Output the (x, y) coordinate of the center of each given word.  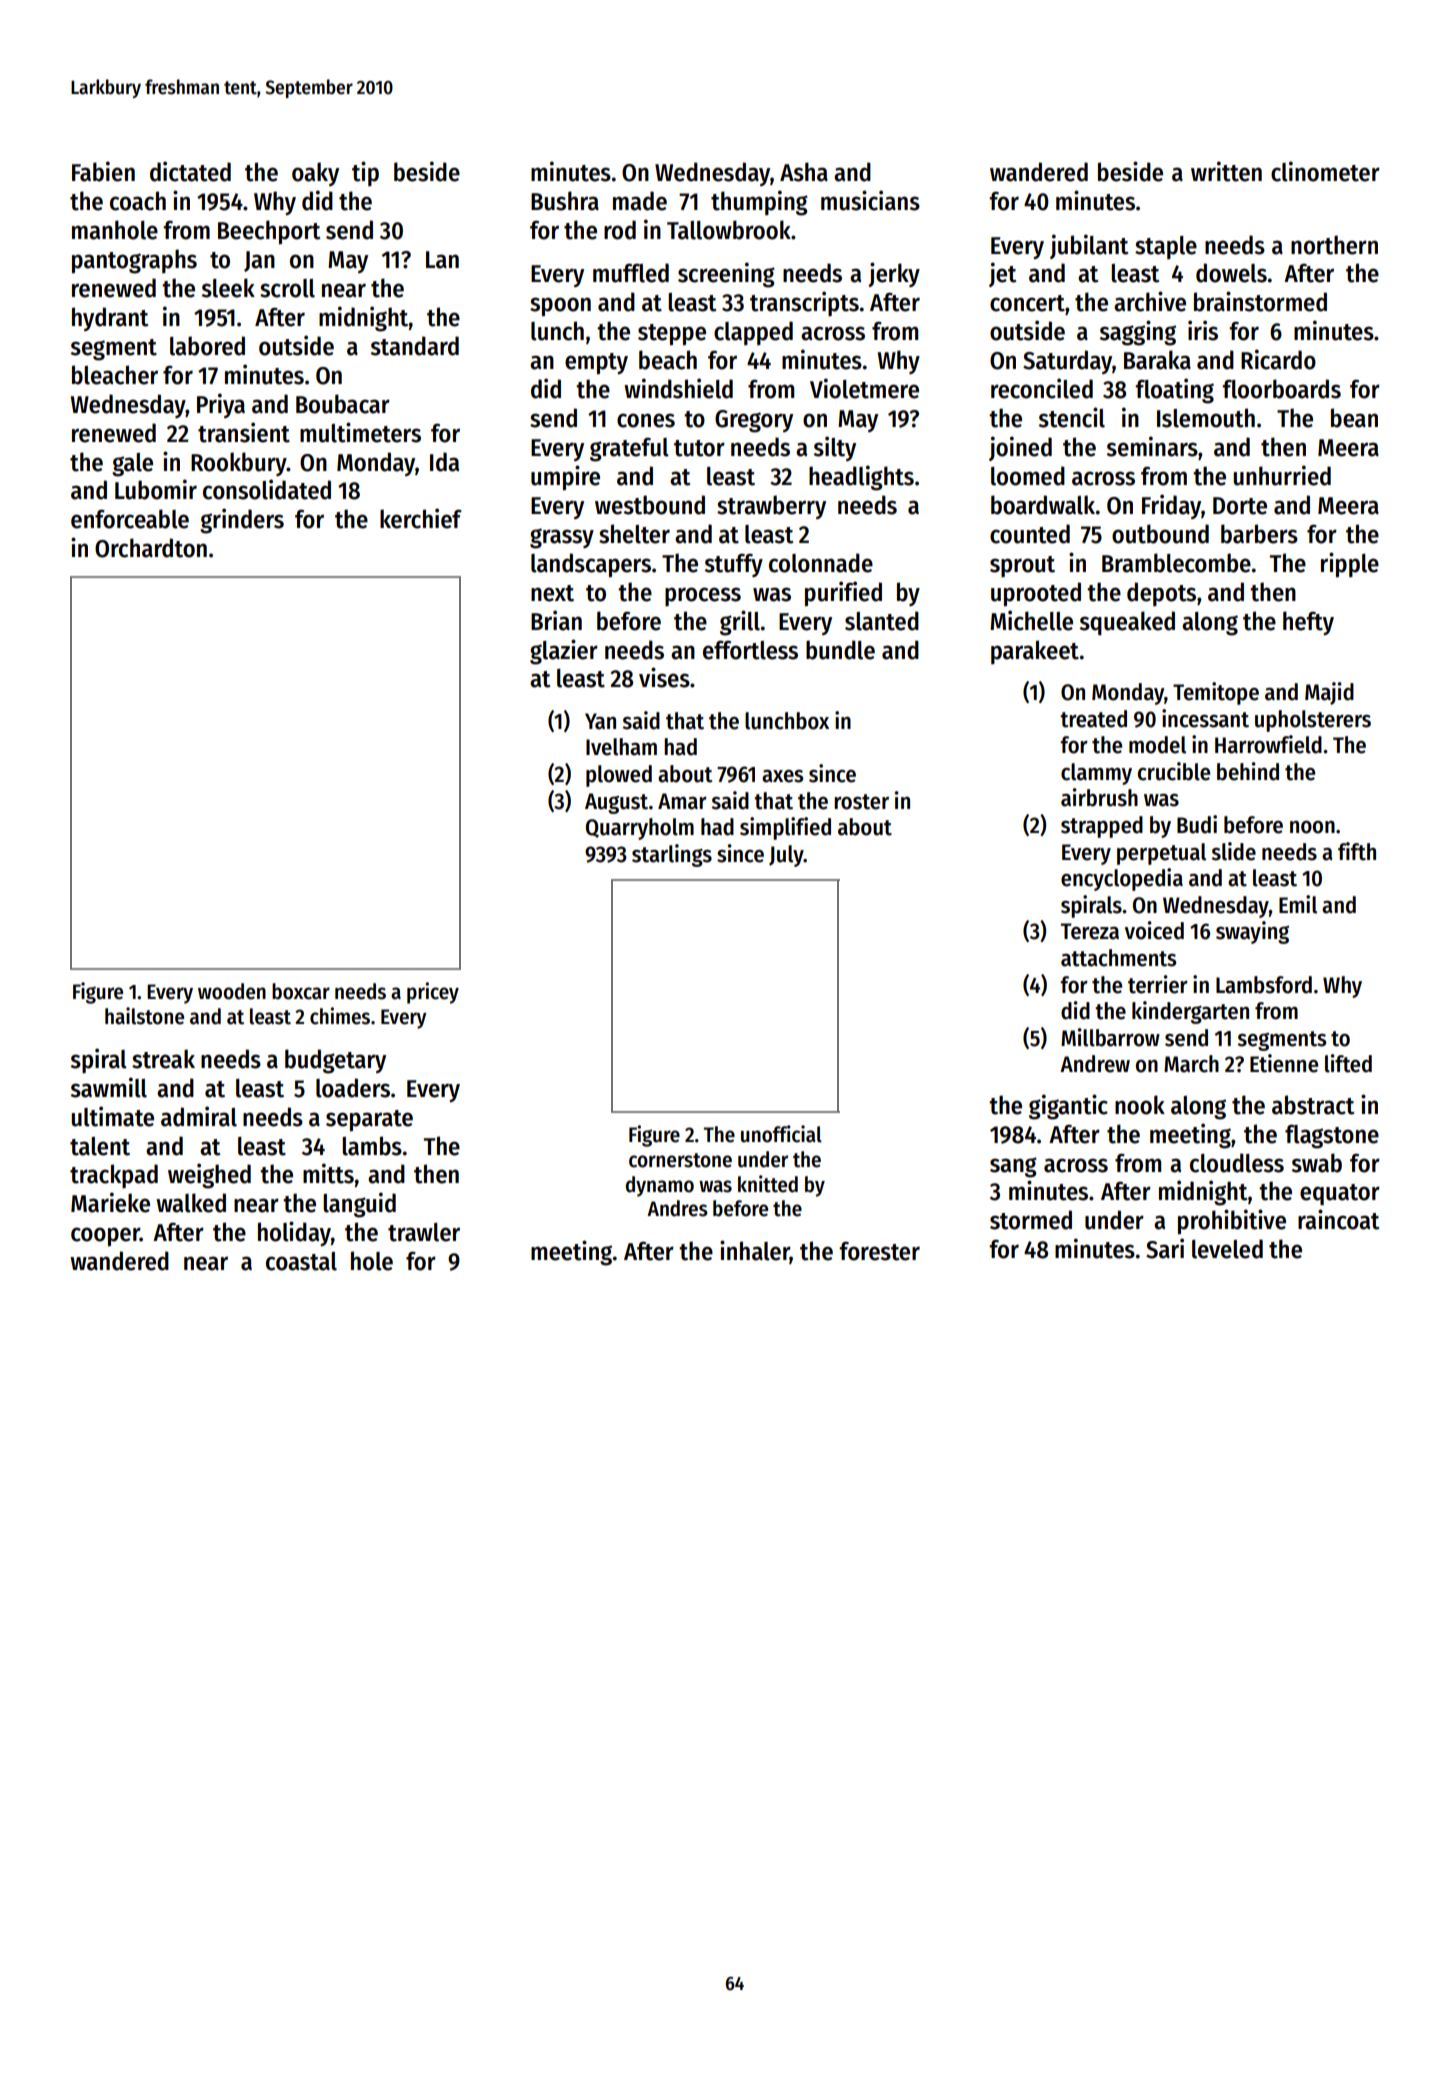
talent (100, 1146)
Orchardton (151, 548)
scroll (287, 288)
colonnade (821, 563)
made (640, 201)
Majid (1329, 693)
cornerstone (680, 1160)
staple (1166, 247)
